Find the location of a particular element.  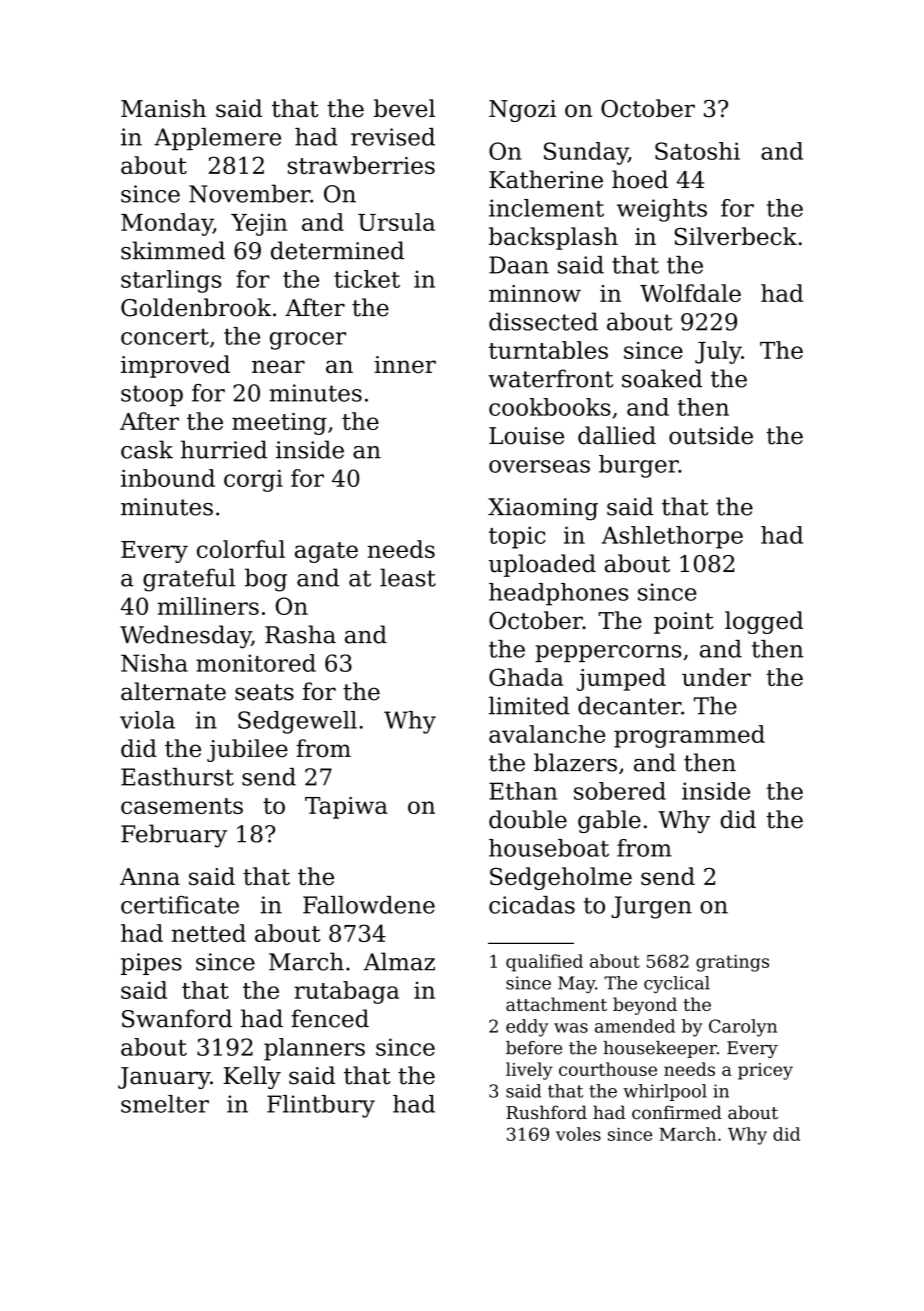

skimmed is located at coordinates (173, 250).
